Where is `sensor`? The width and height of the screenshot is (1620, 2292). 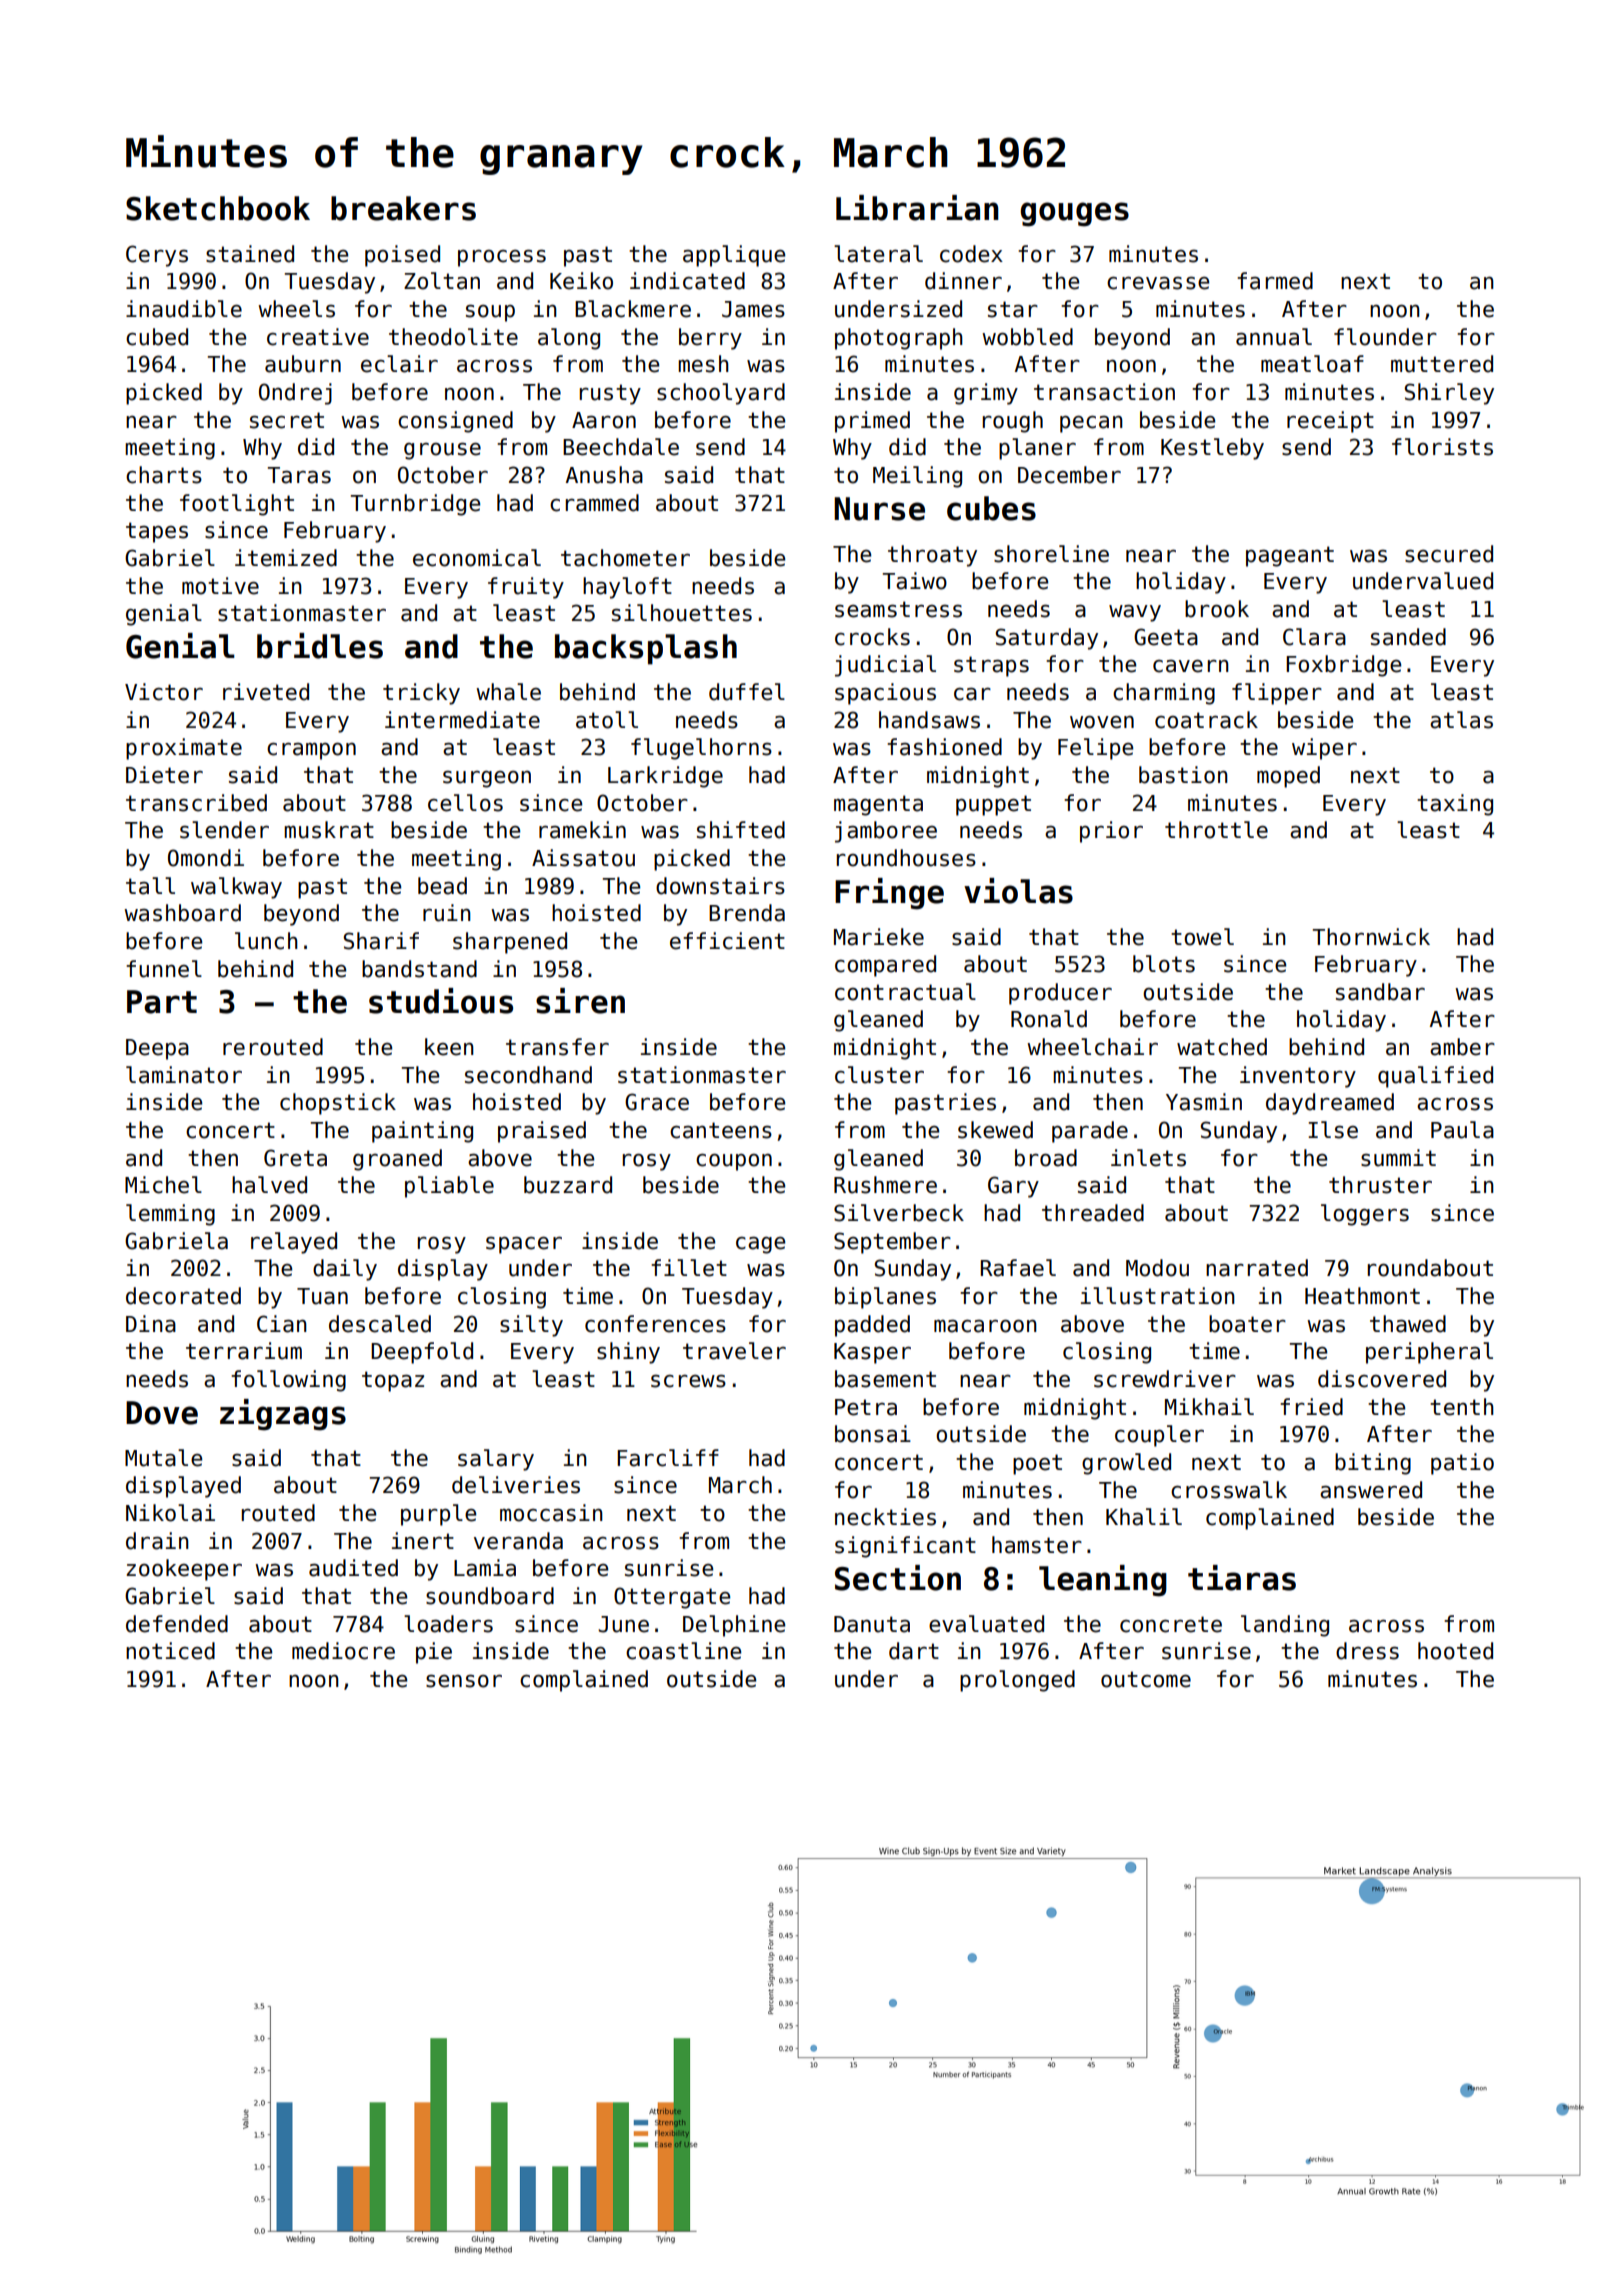
sensor is located at coordinates (464, 1681).
